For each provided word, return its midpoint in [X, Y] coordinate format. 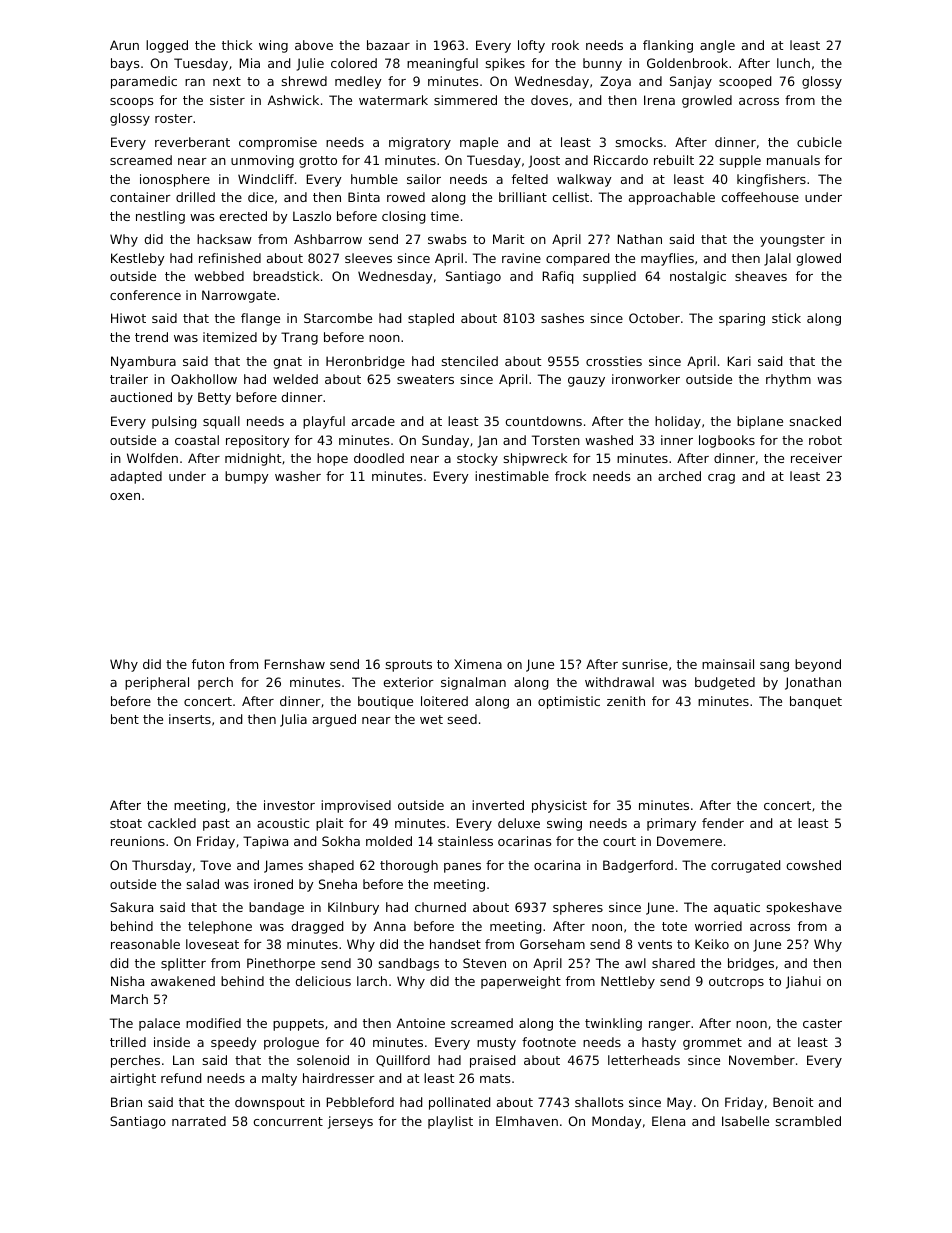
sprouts [409, 666]
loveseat [212, 944]
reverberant [192, 142]
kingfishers [771, 180]
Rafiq [558, 277]
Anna [390, 926]
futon [208, 664]
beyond [818, 665]
